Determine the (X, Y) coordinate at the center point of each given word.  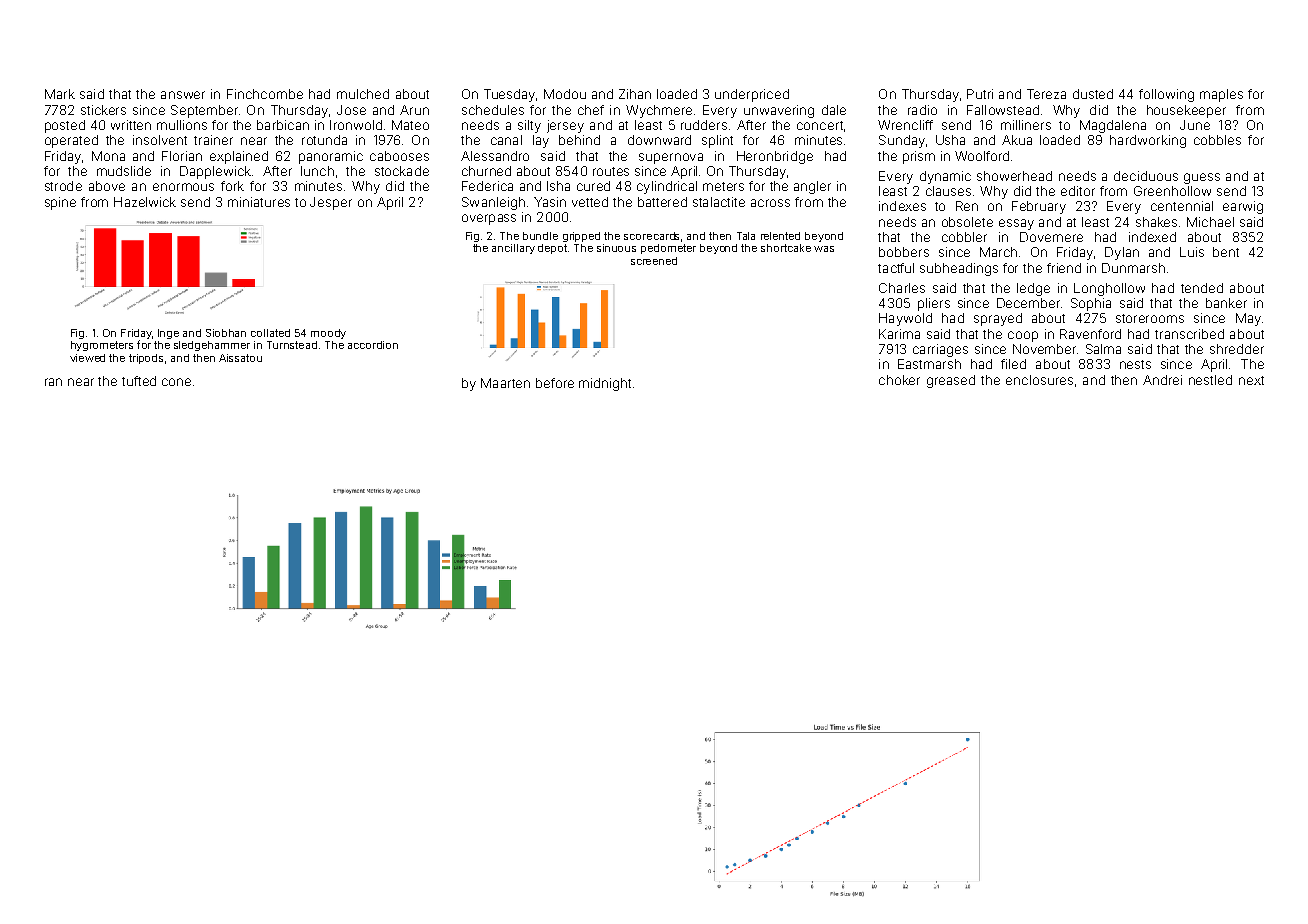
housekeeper (1186, 111)
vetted (590, 202)
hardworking (1148, 141)
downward (659, 140)
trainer (213, 140)
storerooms (1150, 318)
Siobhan (226, 333)
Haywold (905, 319)
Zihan (635, 94)
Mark (60, 94)
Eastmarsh (929, 364)
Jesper (331, 203)
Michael (1210, 222)
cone (176, 382)
